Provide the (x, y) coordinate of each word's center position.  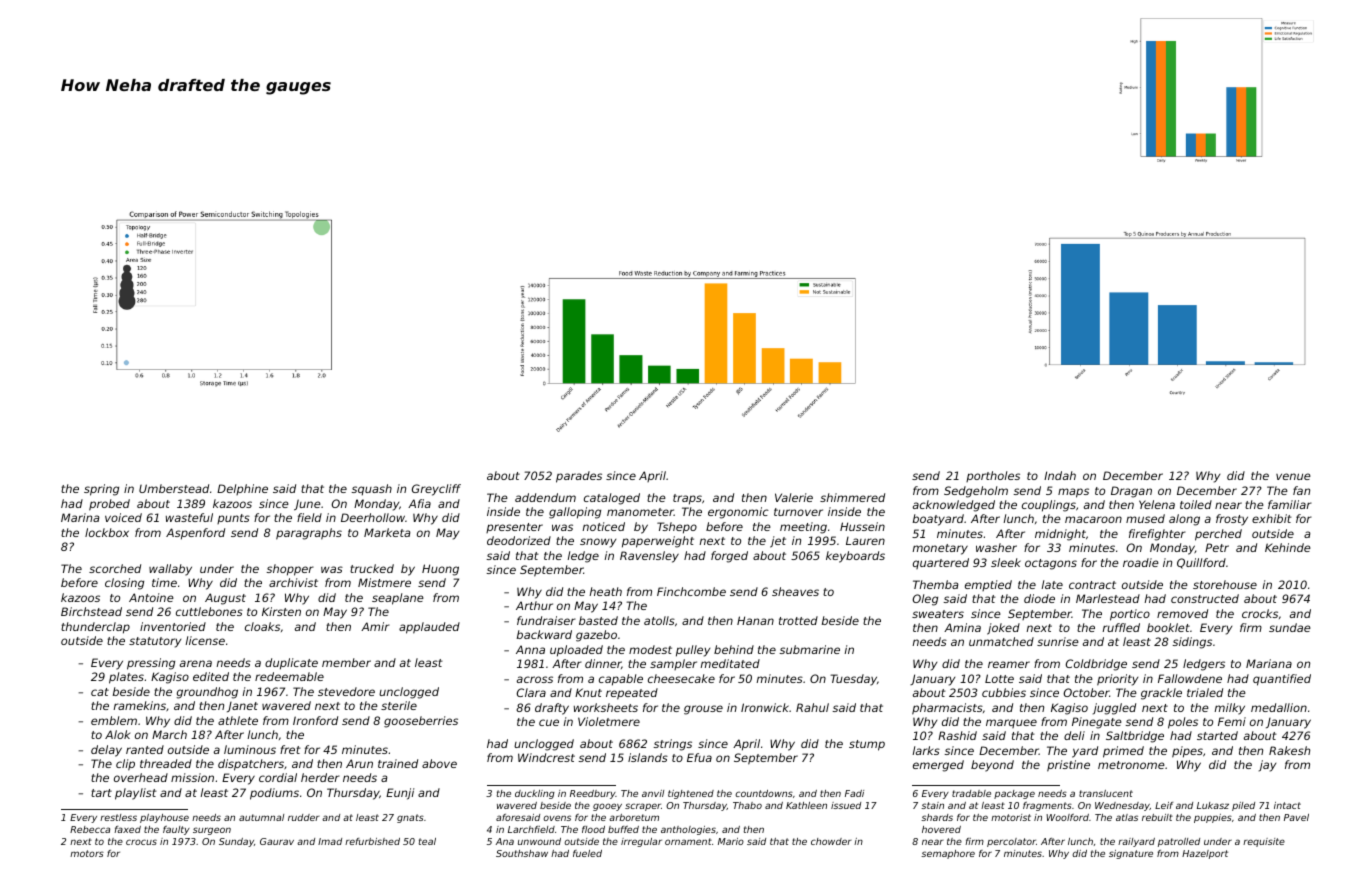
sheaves (795, 591)
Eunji (400, 794)
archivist (293, 582)
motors (87, 853)
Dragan (1131, 492)
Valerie (794, 497)
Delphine (242, 489)
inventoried (173, 626)
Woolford (1067, 817)
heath (606, 591)
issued (846, 805)
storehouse (1225, 584)
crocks (1260, 613)
